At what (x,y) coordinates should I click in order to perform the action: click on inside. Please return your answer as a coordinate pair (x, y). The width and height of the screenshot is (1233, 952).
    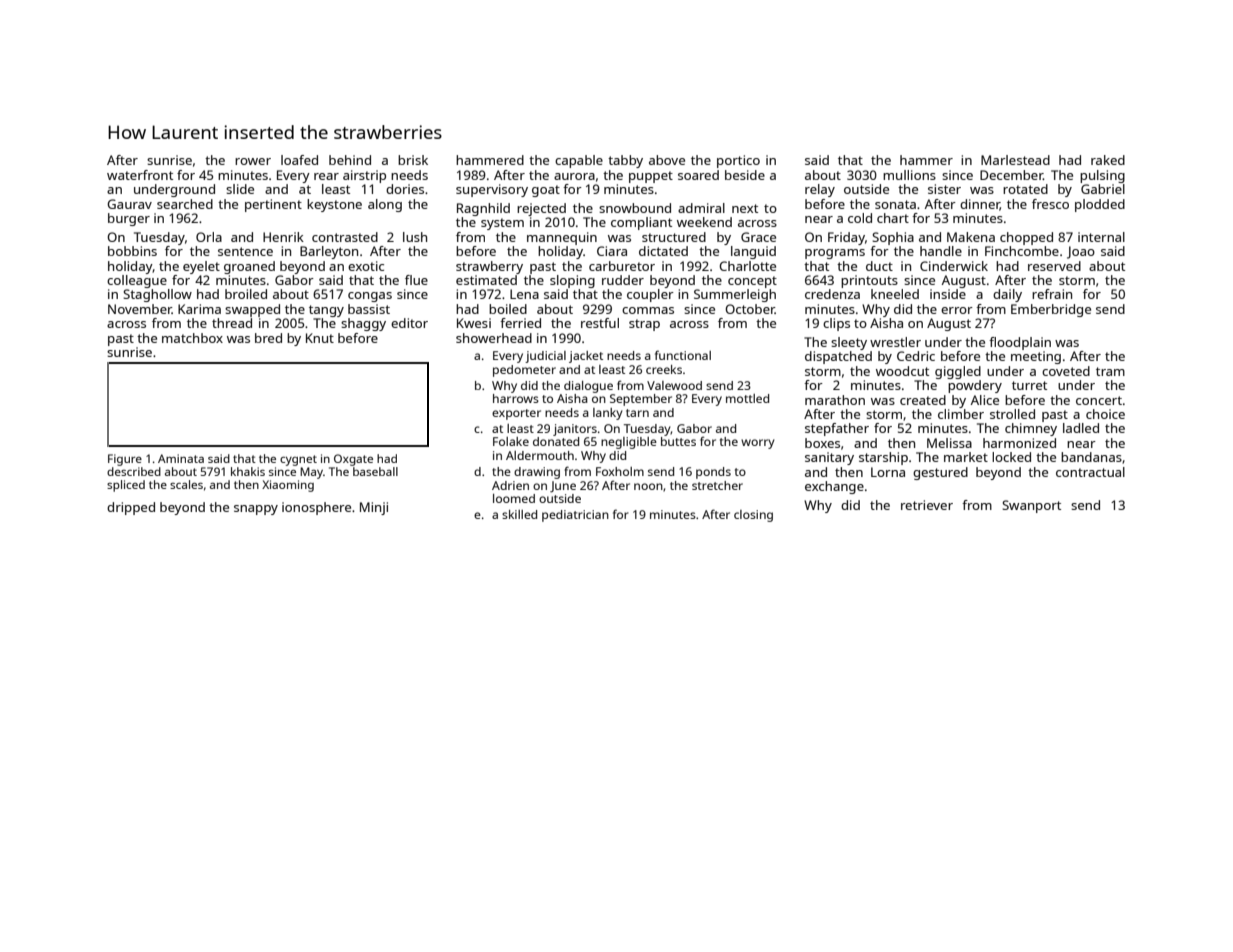
    Looking at the image, I should click on (948, 294).
